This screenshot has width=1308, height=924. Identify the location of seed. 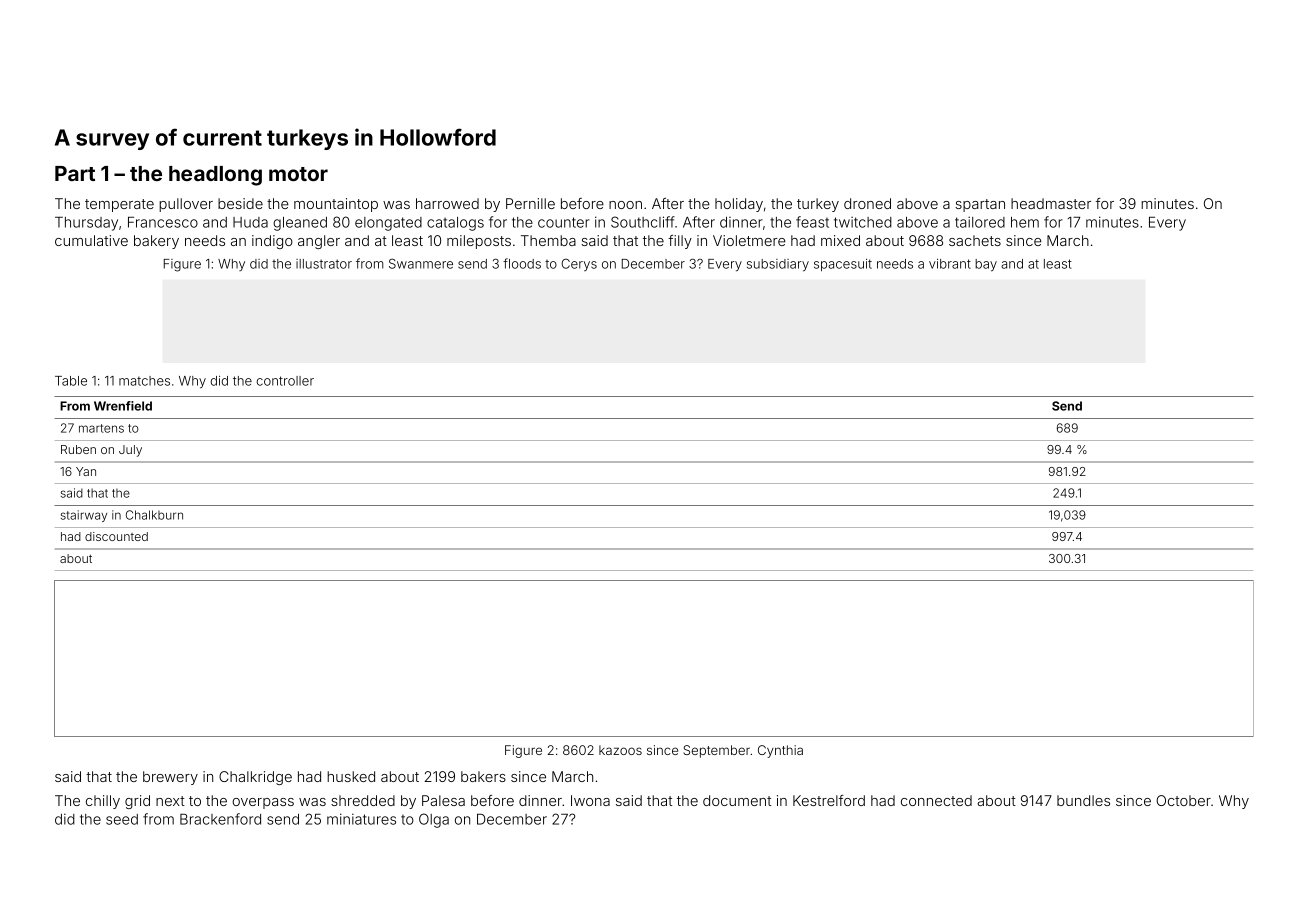
(122, 819).
